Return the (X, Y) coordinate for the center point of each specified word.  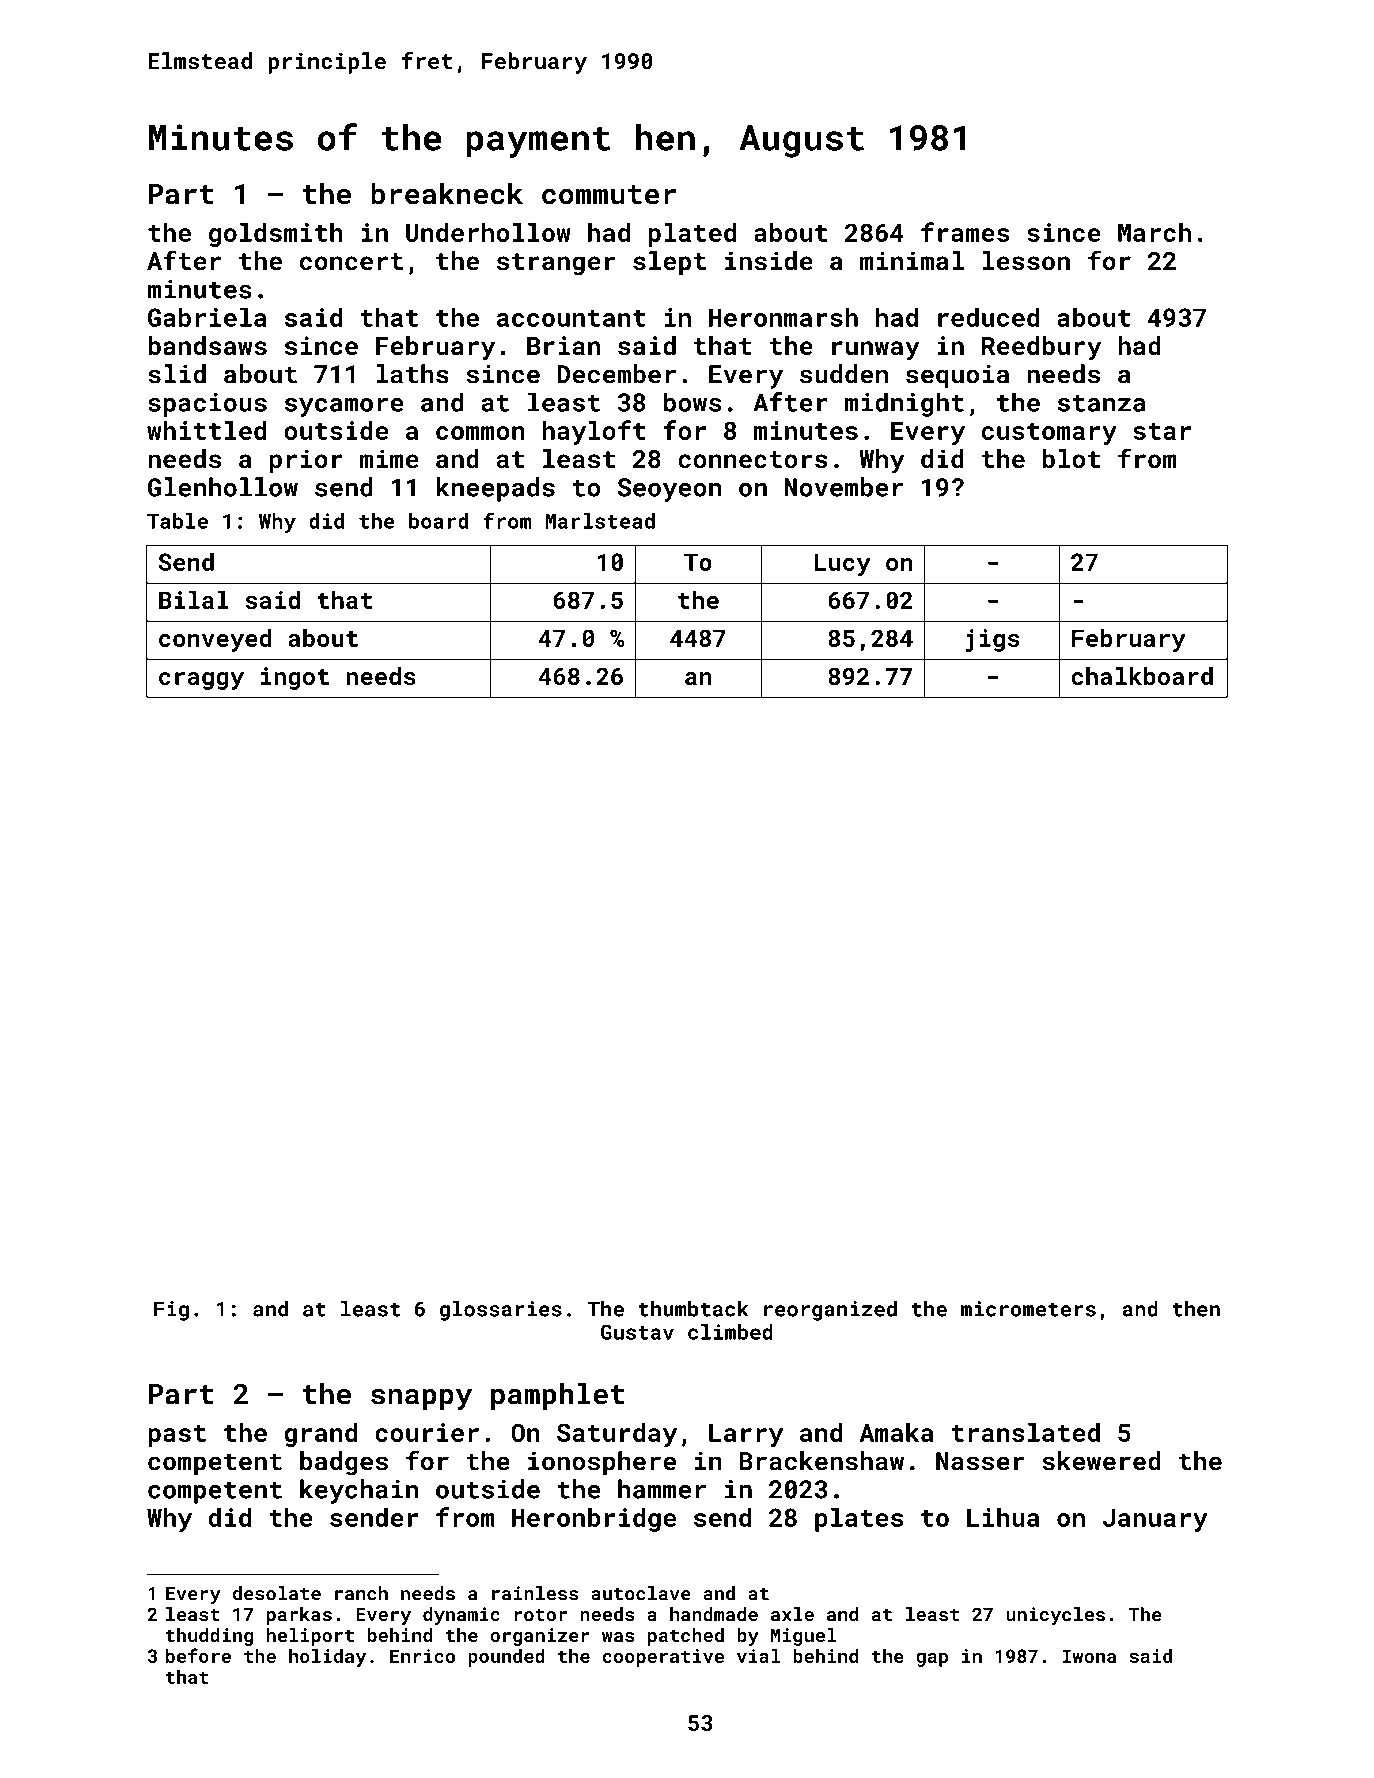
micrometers (1028, 1309)
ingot (295, 678)
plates (859, 1519)
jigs (993, 640)
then (1196, 1309)
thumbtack (693, 1309)
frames (965, 232)
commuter (609, 195)
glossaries (501, 1311)
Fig (171, 1311)
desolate (277, 1593)
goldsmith (276, 235)
